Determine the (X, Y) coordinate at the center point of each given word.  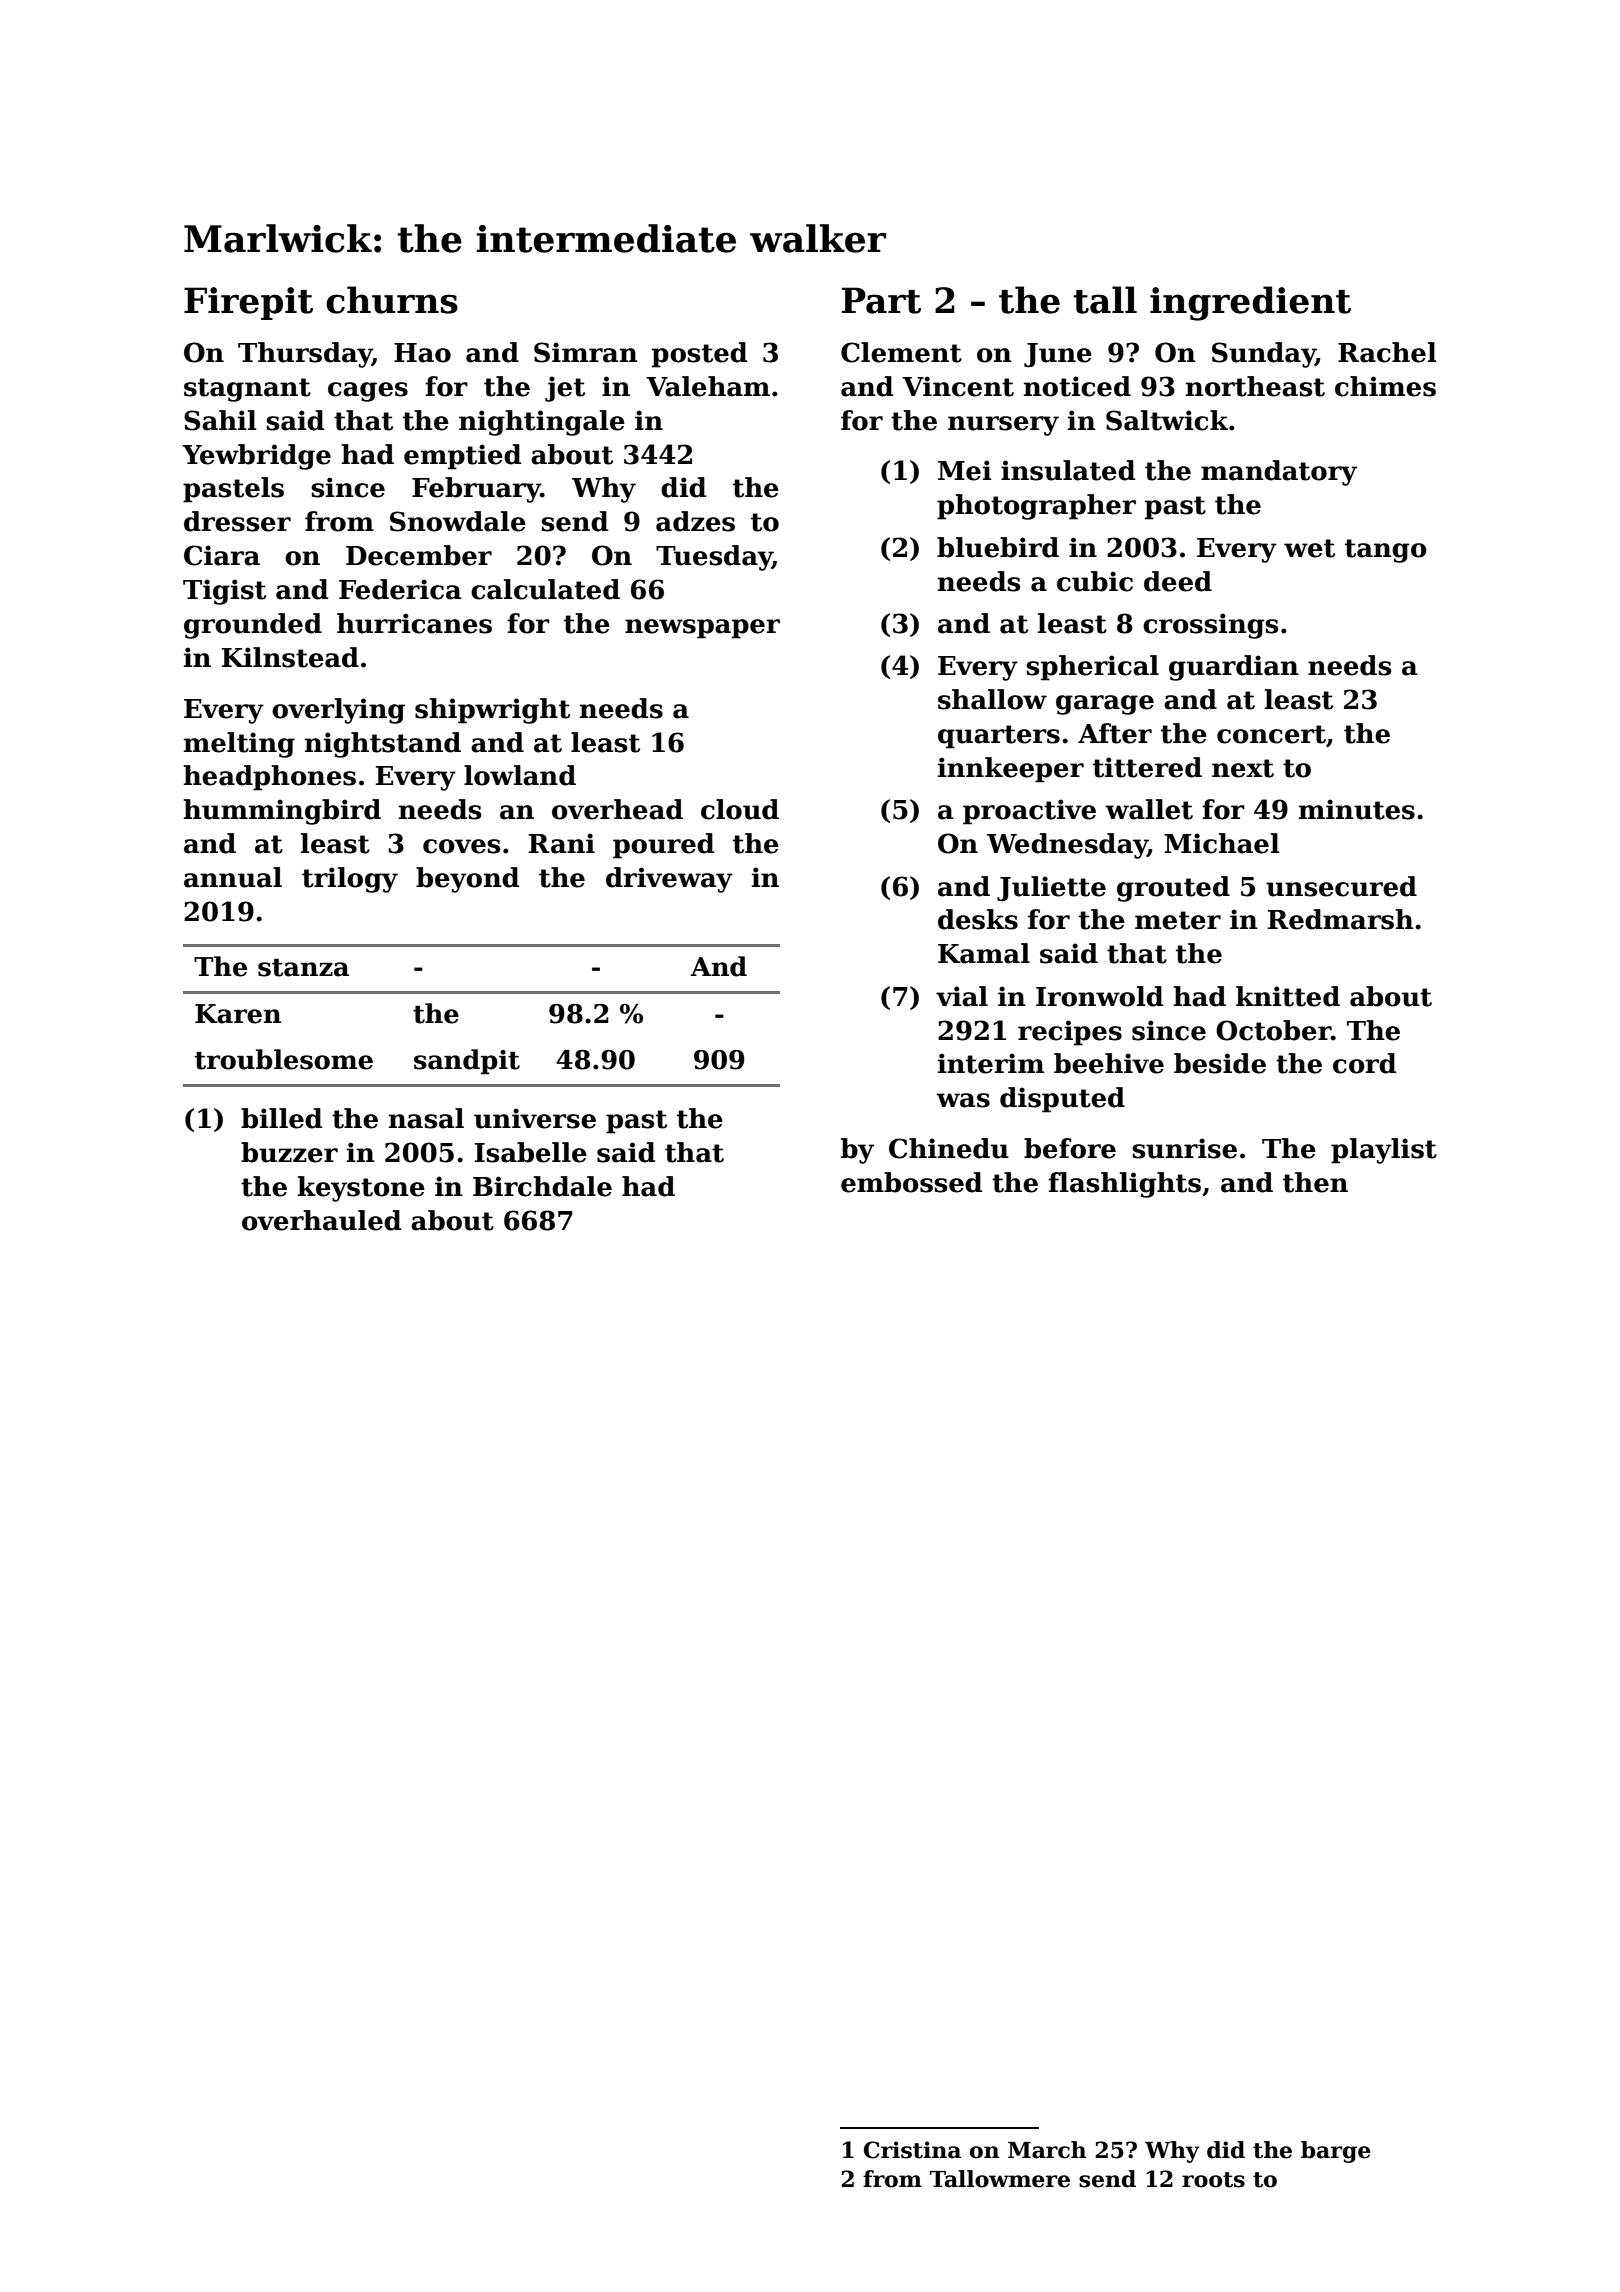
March (1047, 2150)
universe (535, 1118)
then (1315, 1182)
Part (881, 300)
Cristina (912, 2150)
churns (392, 300)
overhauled (321, 1220)
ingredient (1250, 303)
